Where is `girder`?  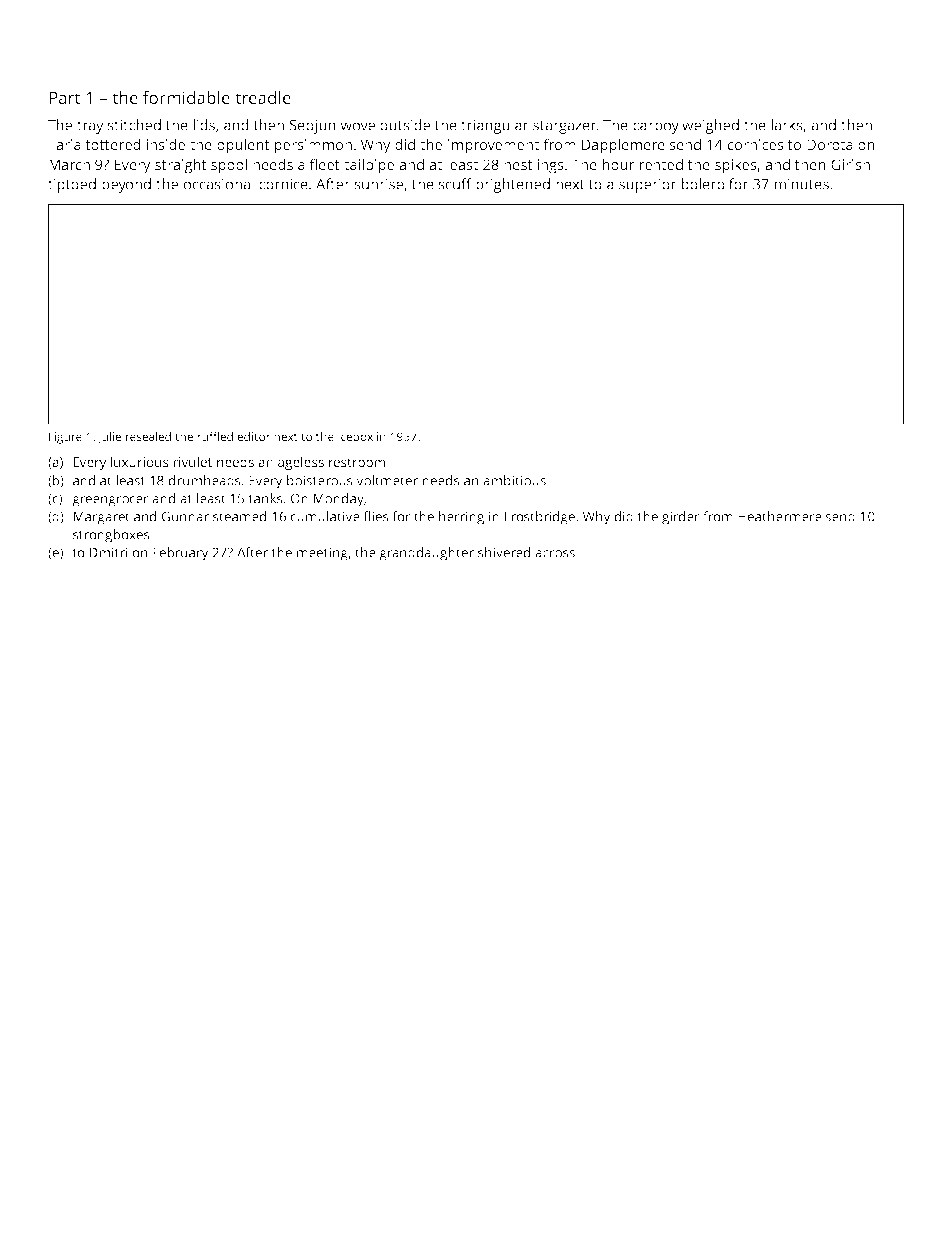
girder is located at coordinates (681, 518).
